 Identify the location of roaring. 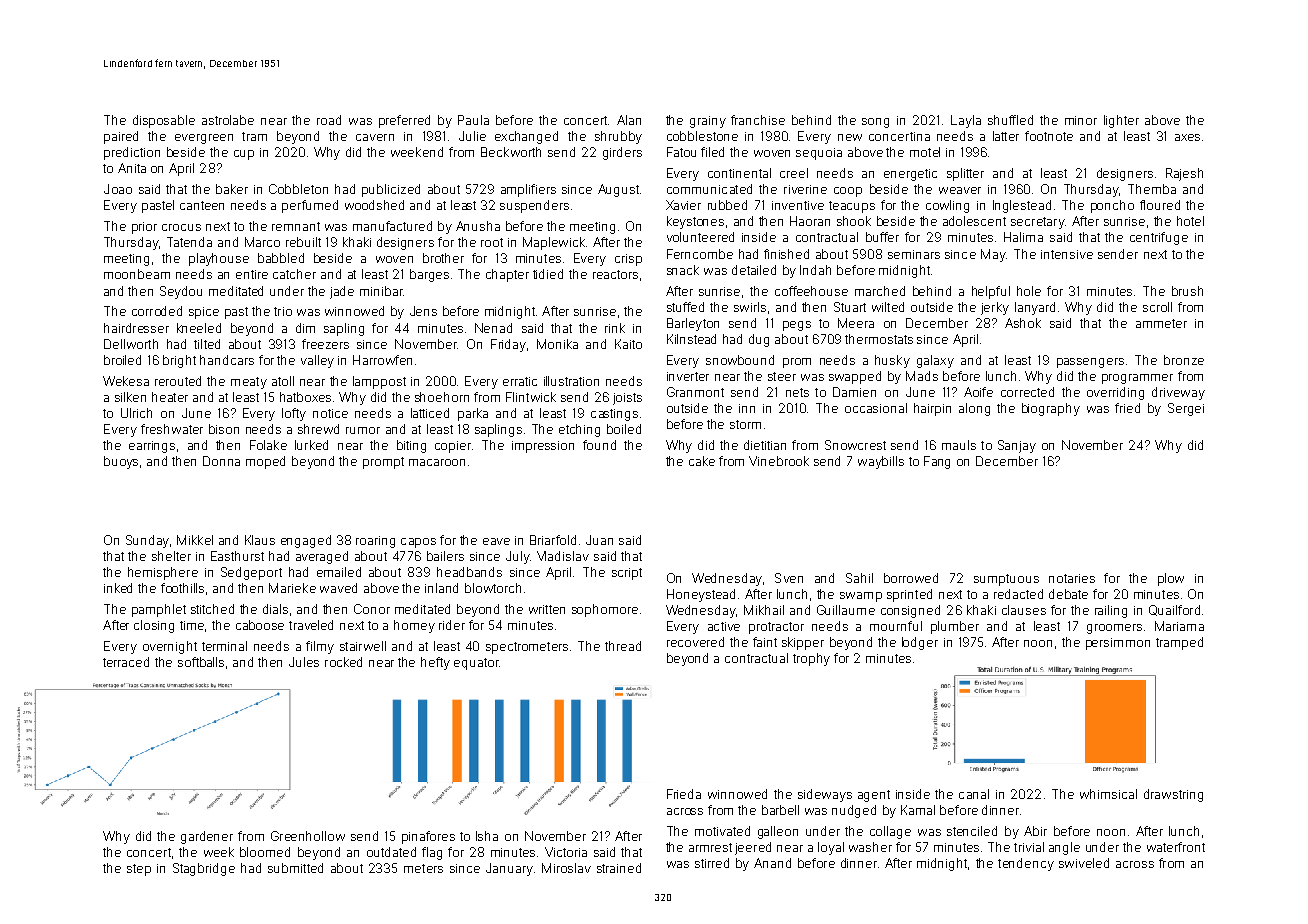
(375, 542).
